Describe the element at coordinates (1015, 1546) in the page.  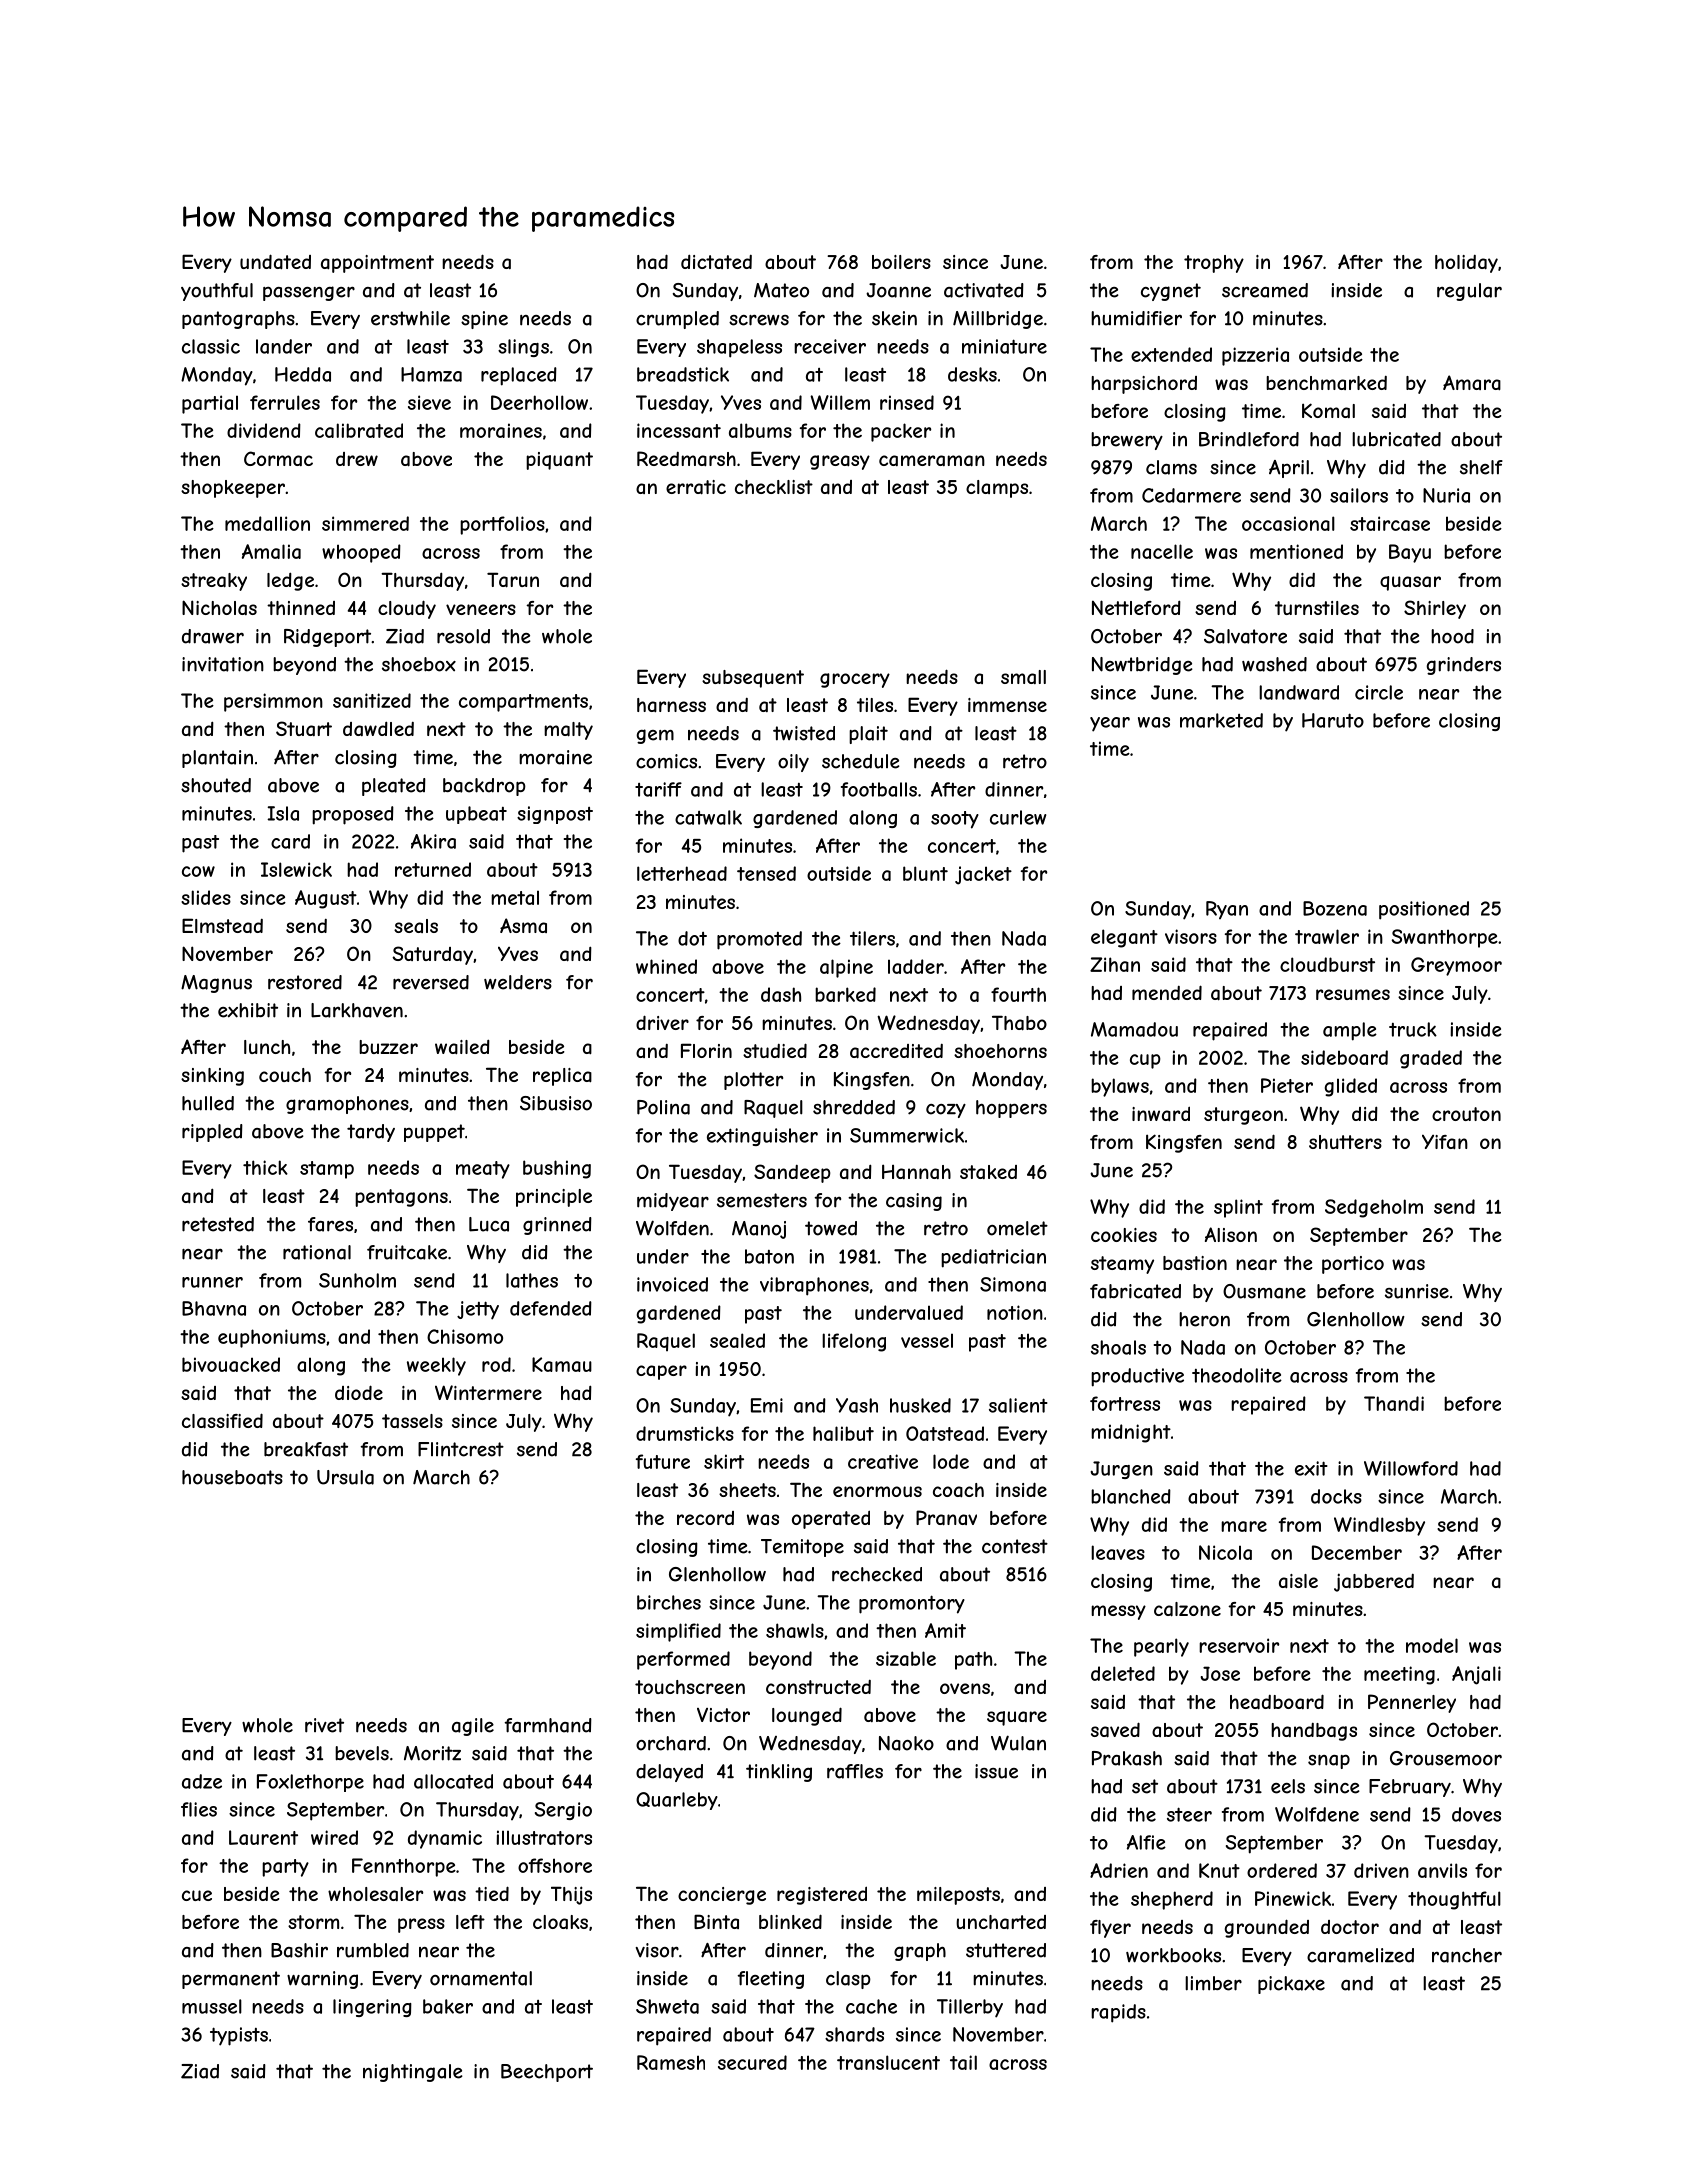
I see `contest` at that location.
